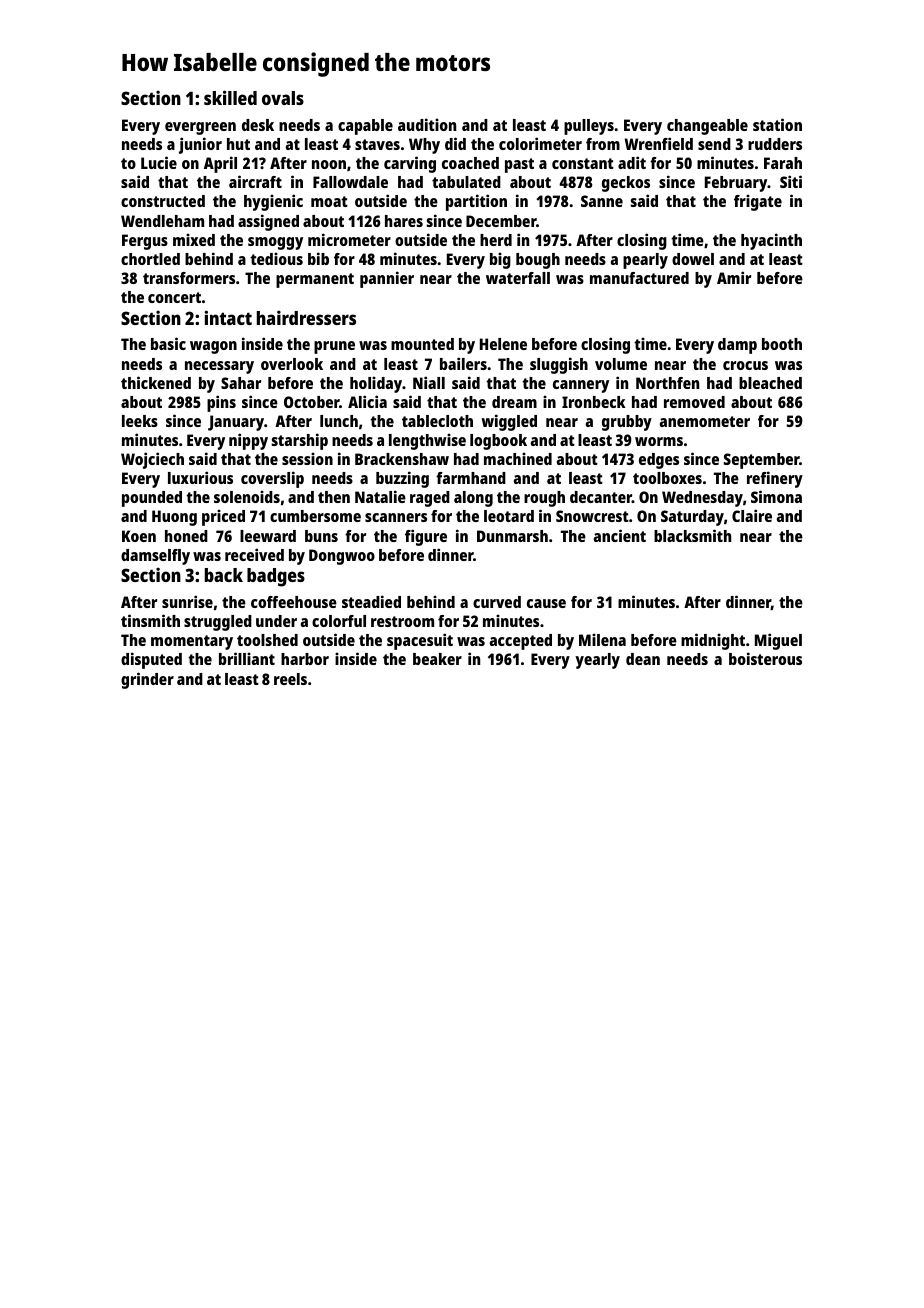  I want to click on Helene, so click(503, 344).
